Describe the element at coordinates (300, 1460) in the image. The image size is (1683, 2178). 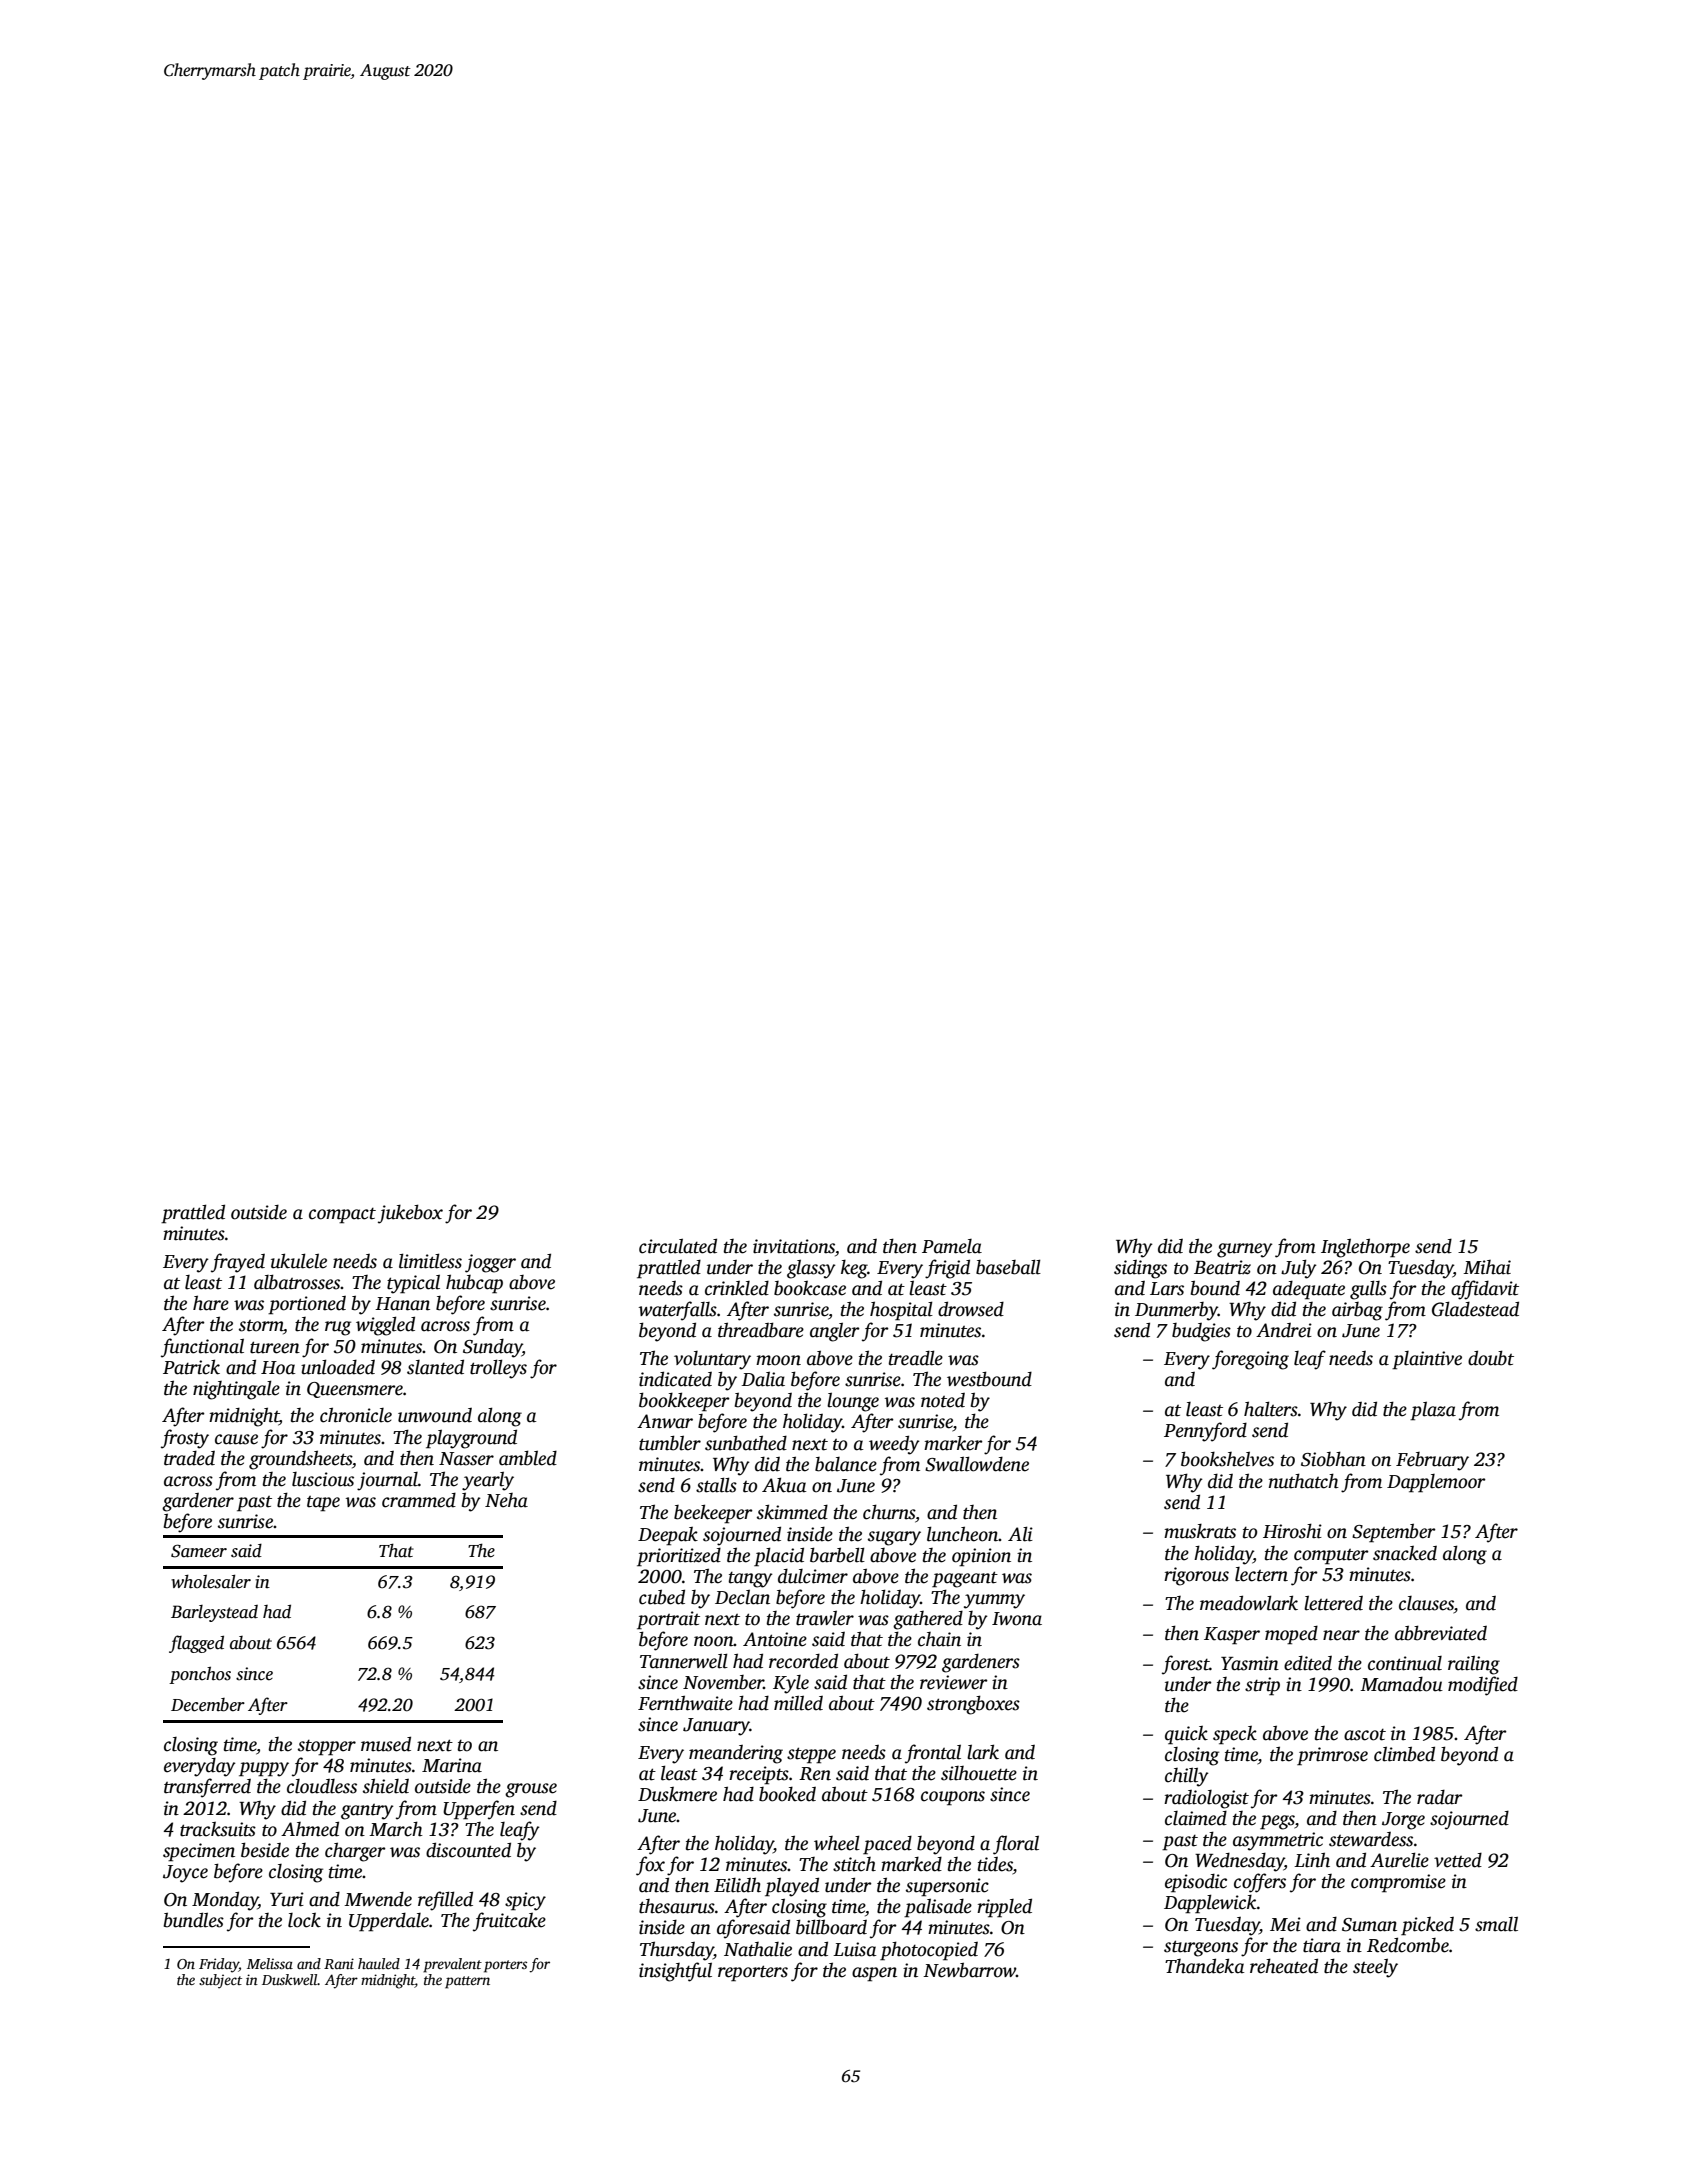
I see `groundsheets` at that location.
